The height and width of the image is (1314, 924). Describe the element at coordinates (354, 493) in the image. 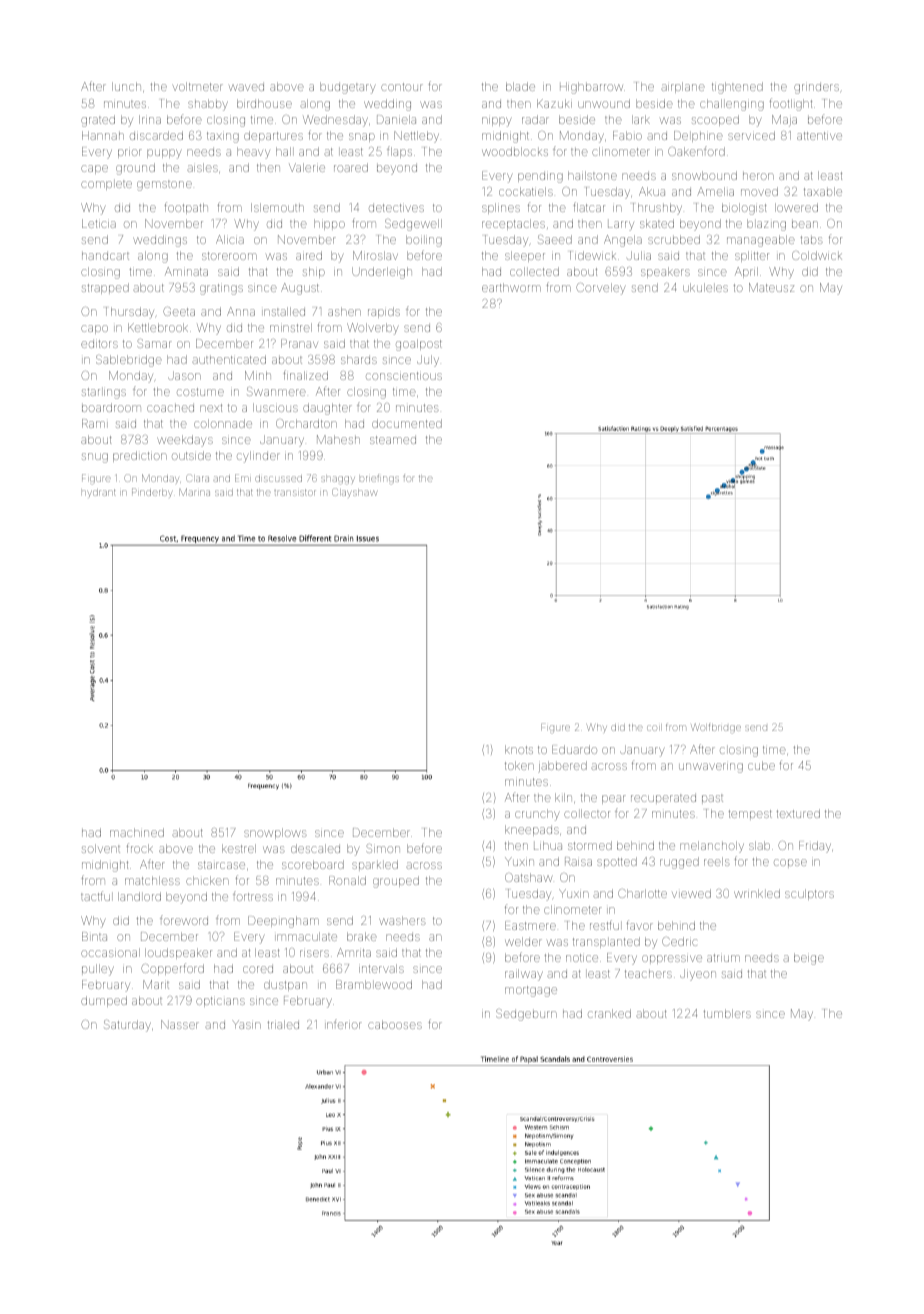

I see `Clayshaw` at that location.
